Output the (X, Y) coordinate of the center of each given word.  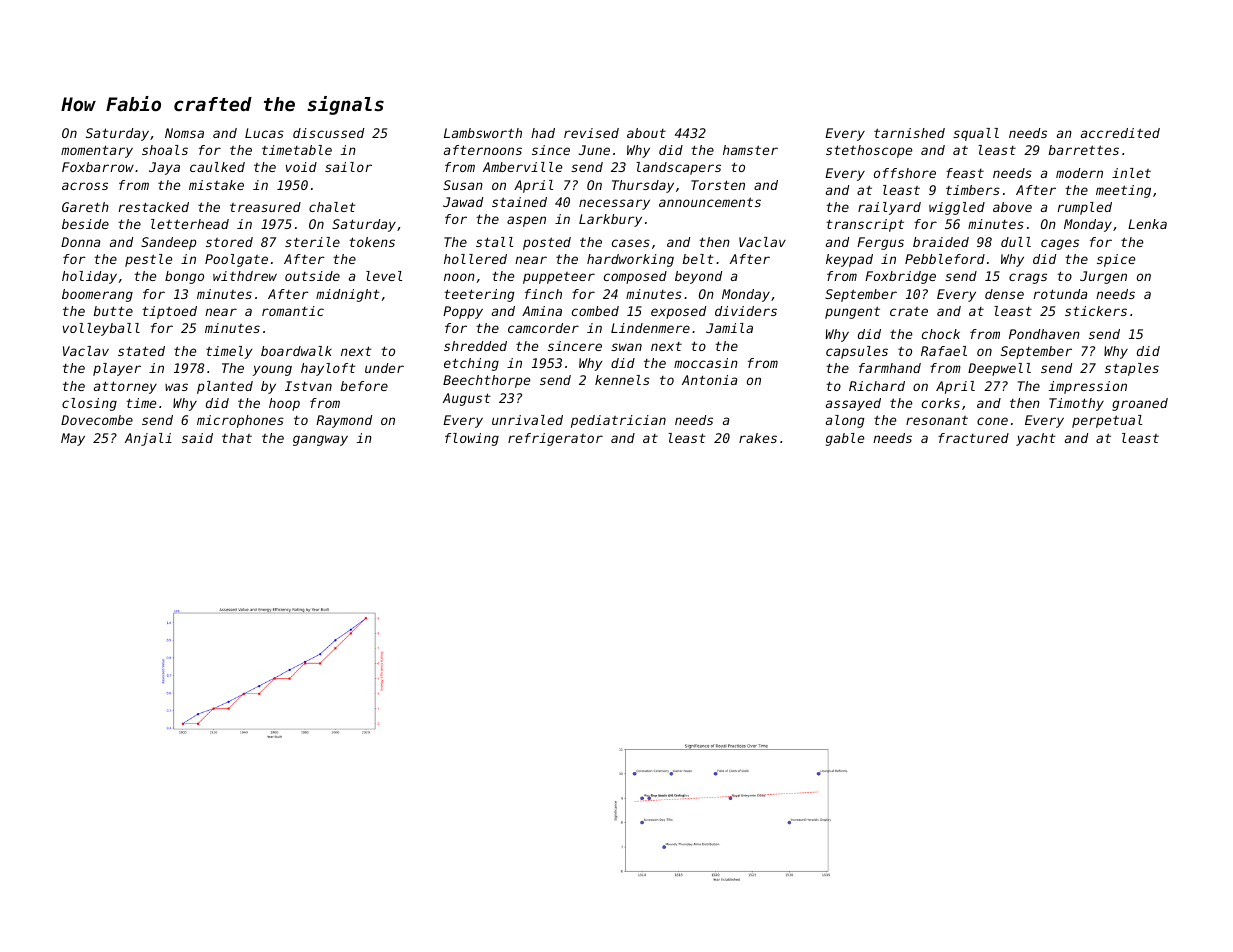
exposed (678, 312)
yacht (1036, 439)
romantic (293, 311)
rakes (758, 438)
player (117, 369)
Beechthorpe (486, 381)
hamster (750, 150)
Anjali (148, 439)
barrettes (1083, 150)
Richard (877, 386)
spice (1116, 260)
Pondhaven (1044, 334)
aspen (526, 221)
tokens (372, 242)
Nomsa (184, 133)
